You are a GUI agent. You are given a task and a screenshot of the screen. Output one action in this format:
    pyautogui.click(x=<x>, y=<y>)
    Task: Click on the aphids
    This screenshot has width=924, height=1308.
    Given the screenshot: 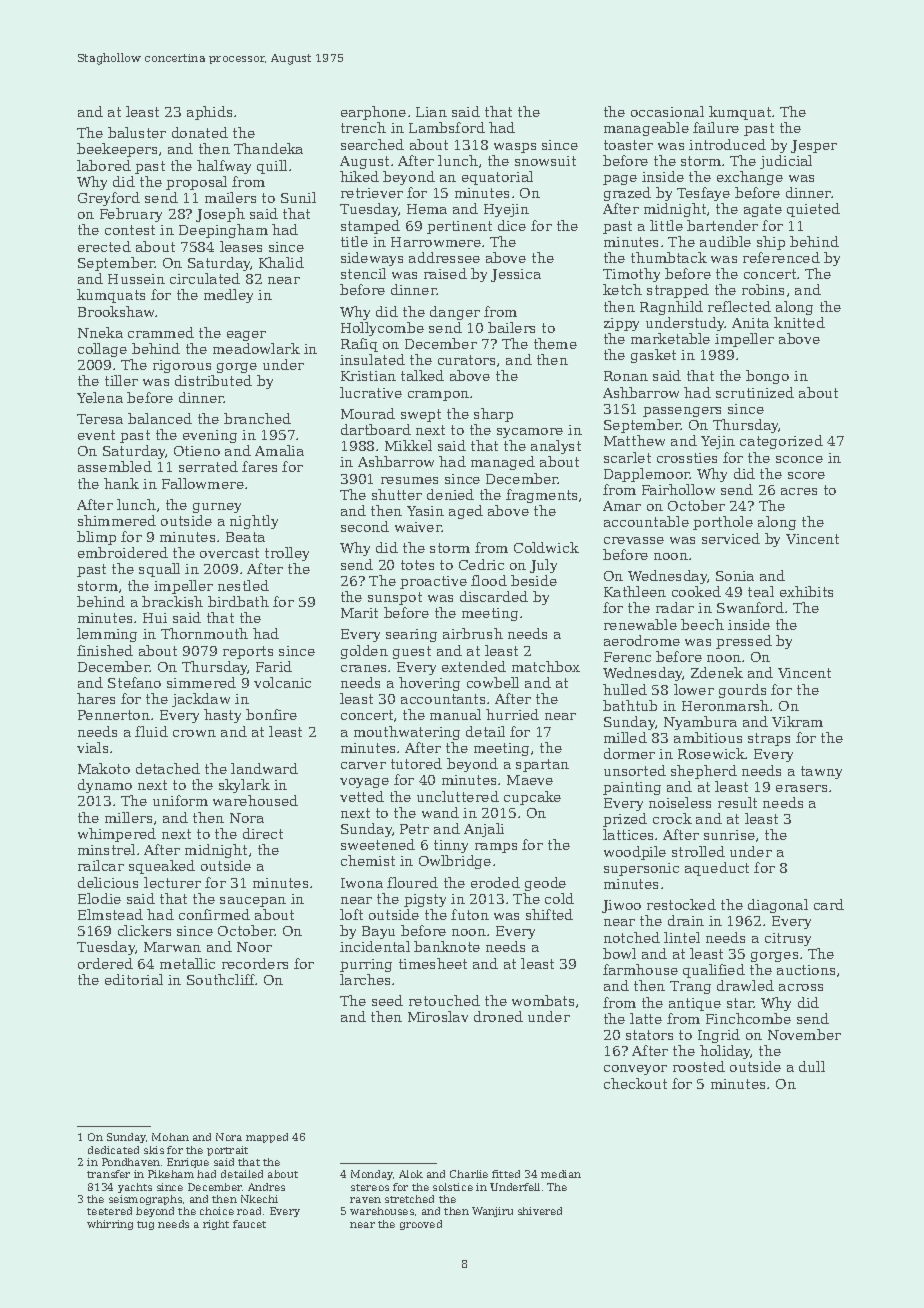 What is the action you would take?
    pyautogui.click(x=209, y=113)
